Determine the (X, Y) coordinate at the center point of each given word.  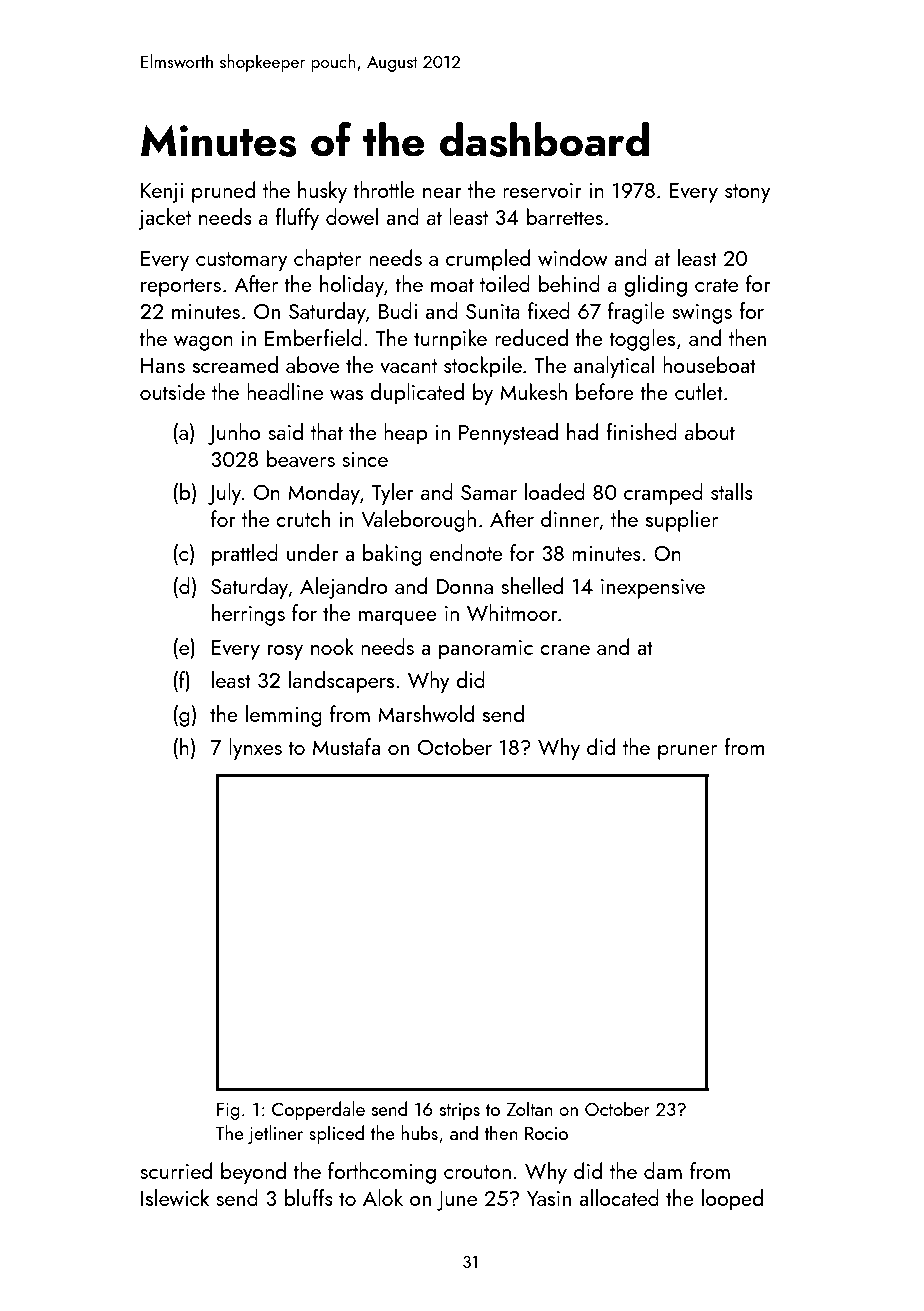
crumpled (488, 260)
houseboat (709, 364)
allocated (619, 1197)
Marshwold (426, 713)
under (313, 552)
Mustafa (346, 746)
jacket (164, 219)
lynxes (255, 749)
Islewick (175, 1197)
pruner (687, 752)
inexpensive (653, 589)
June (456, 1201)
